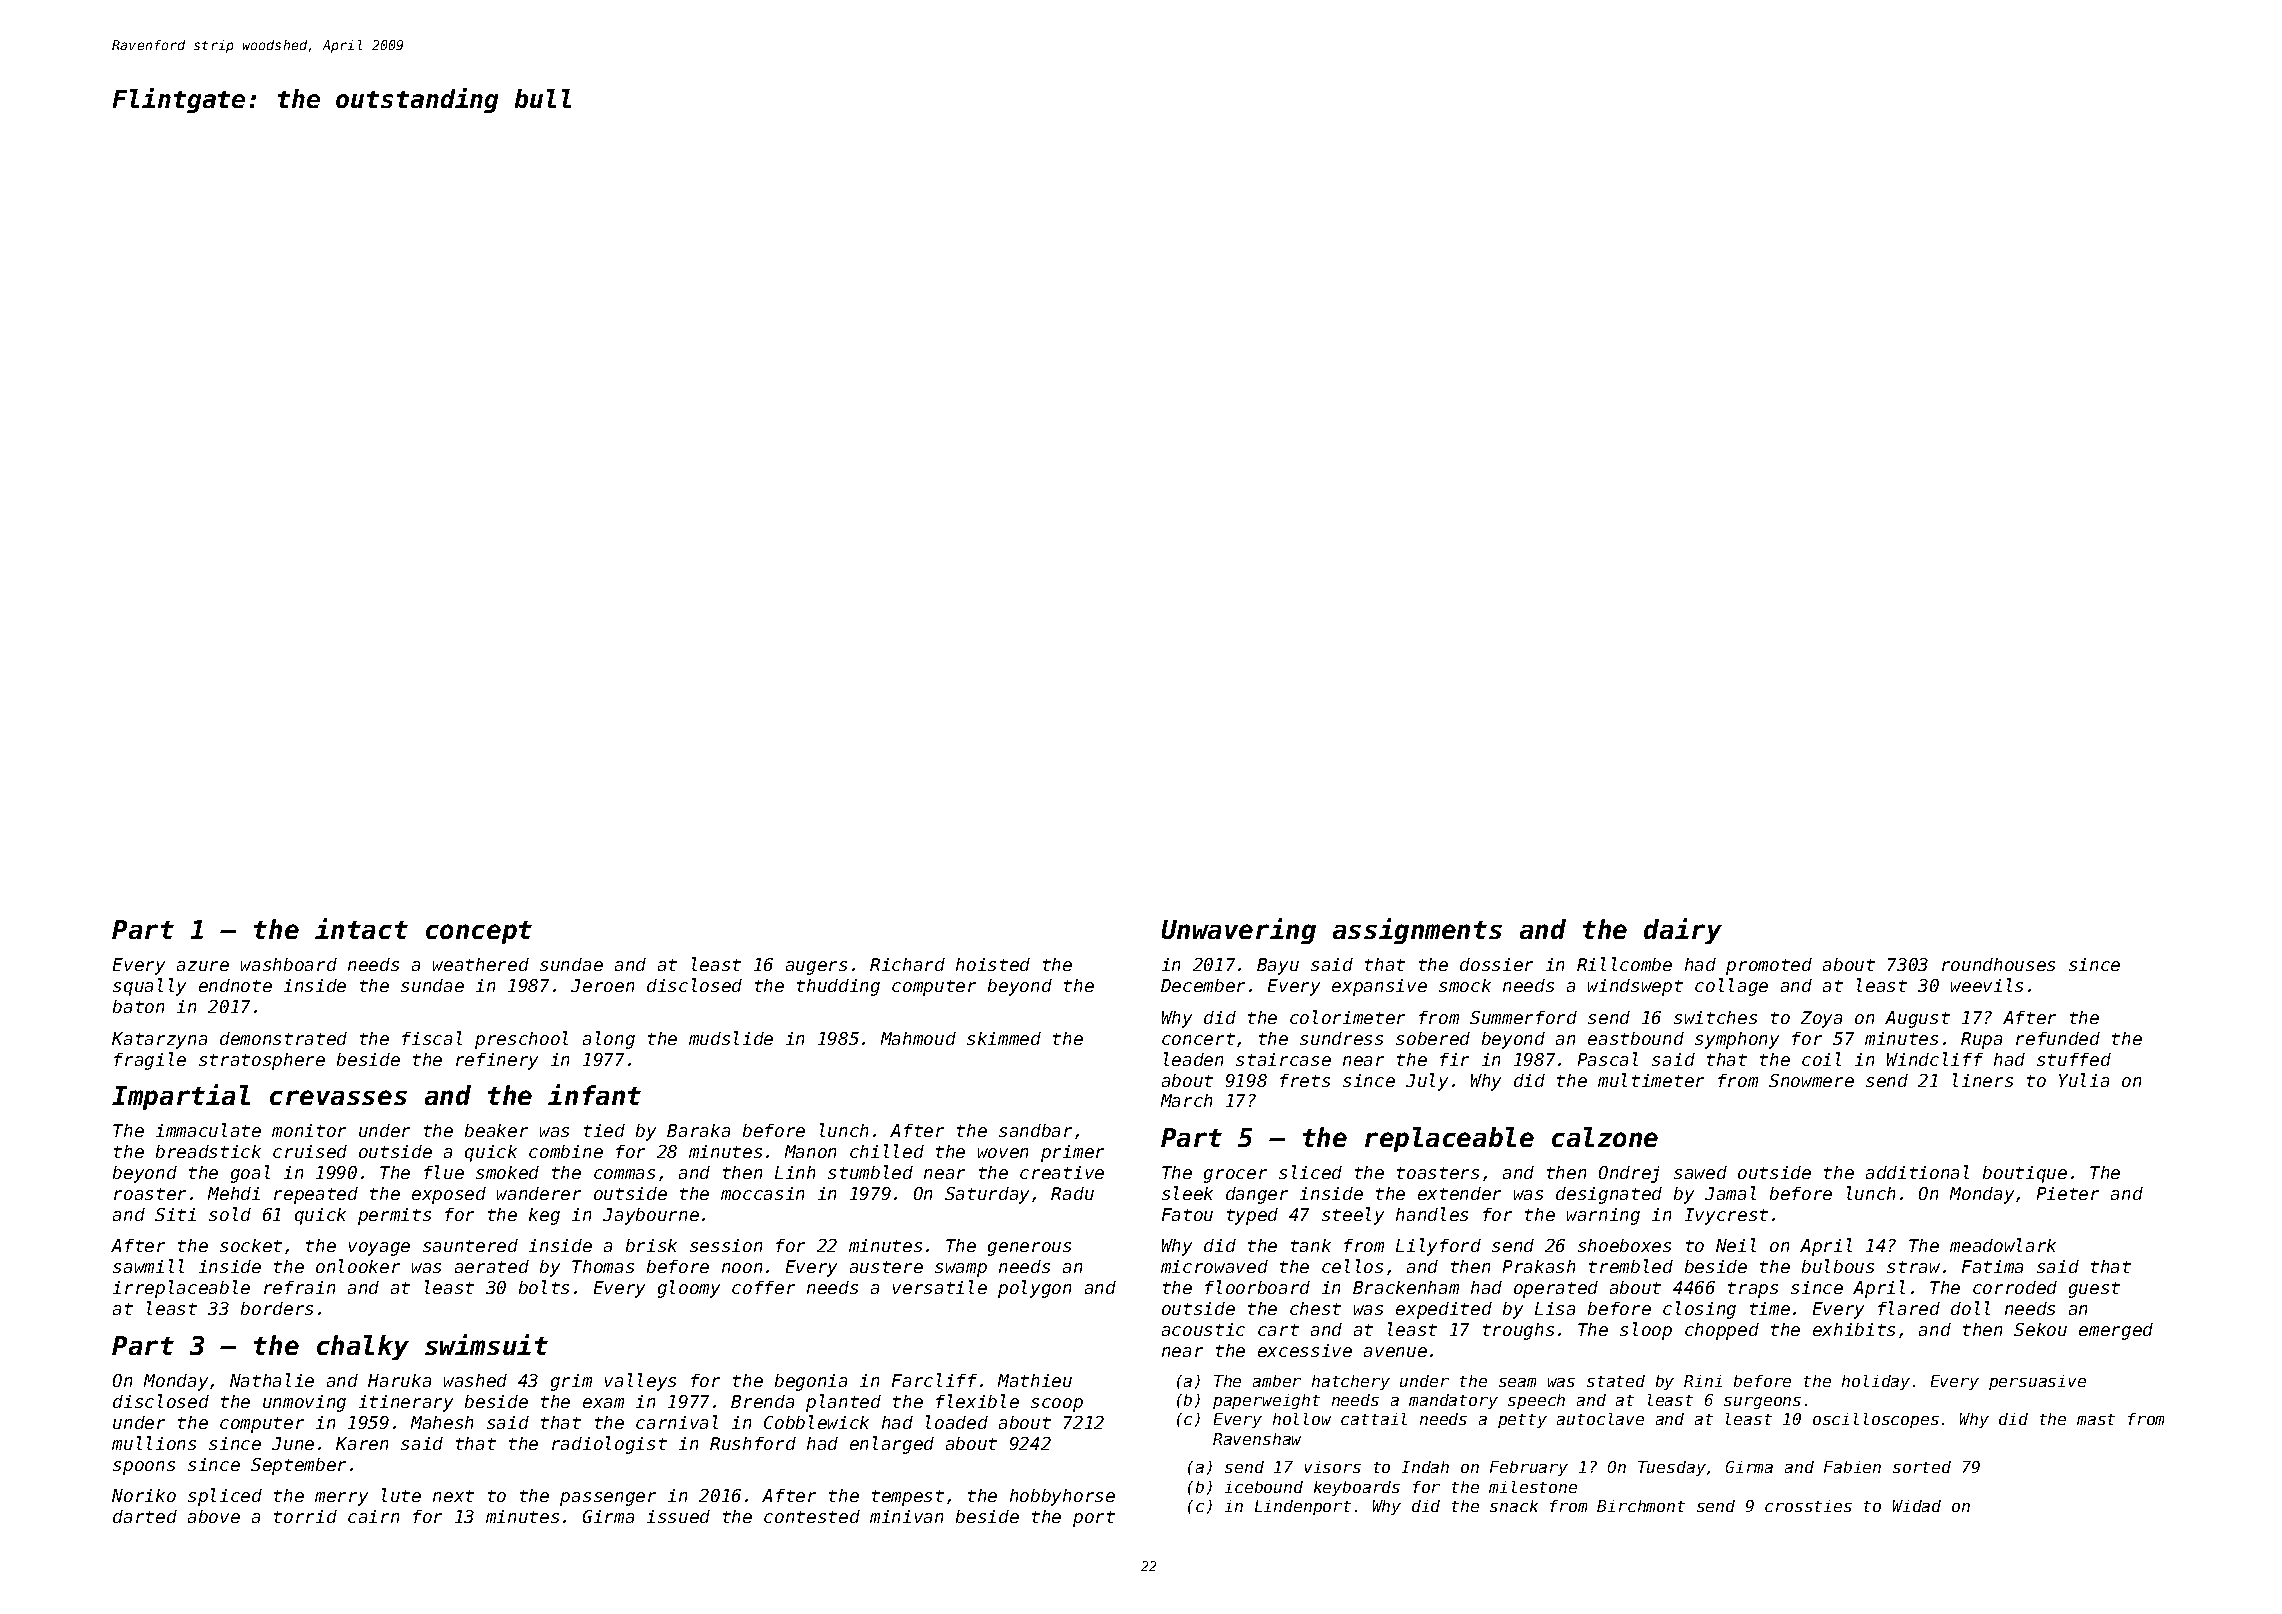  What do you see at coordinates (1683, 931) in the document?
I see `dairy` at bounding box center [1683, 931].
